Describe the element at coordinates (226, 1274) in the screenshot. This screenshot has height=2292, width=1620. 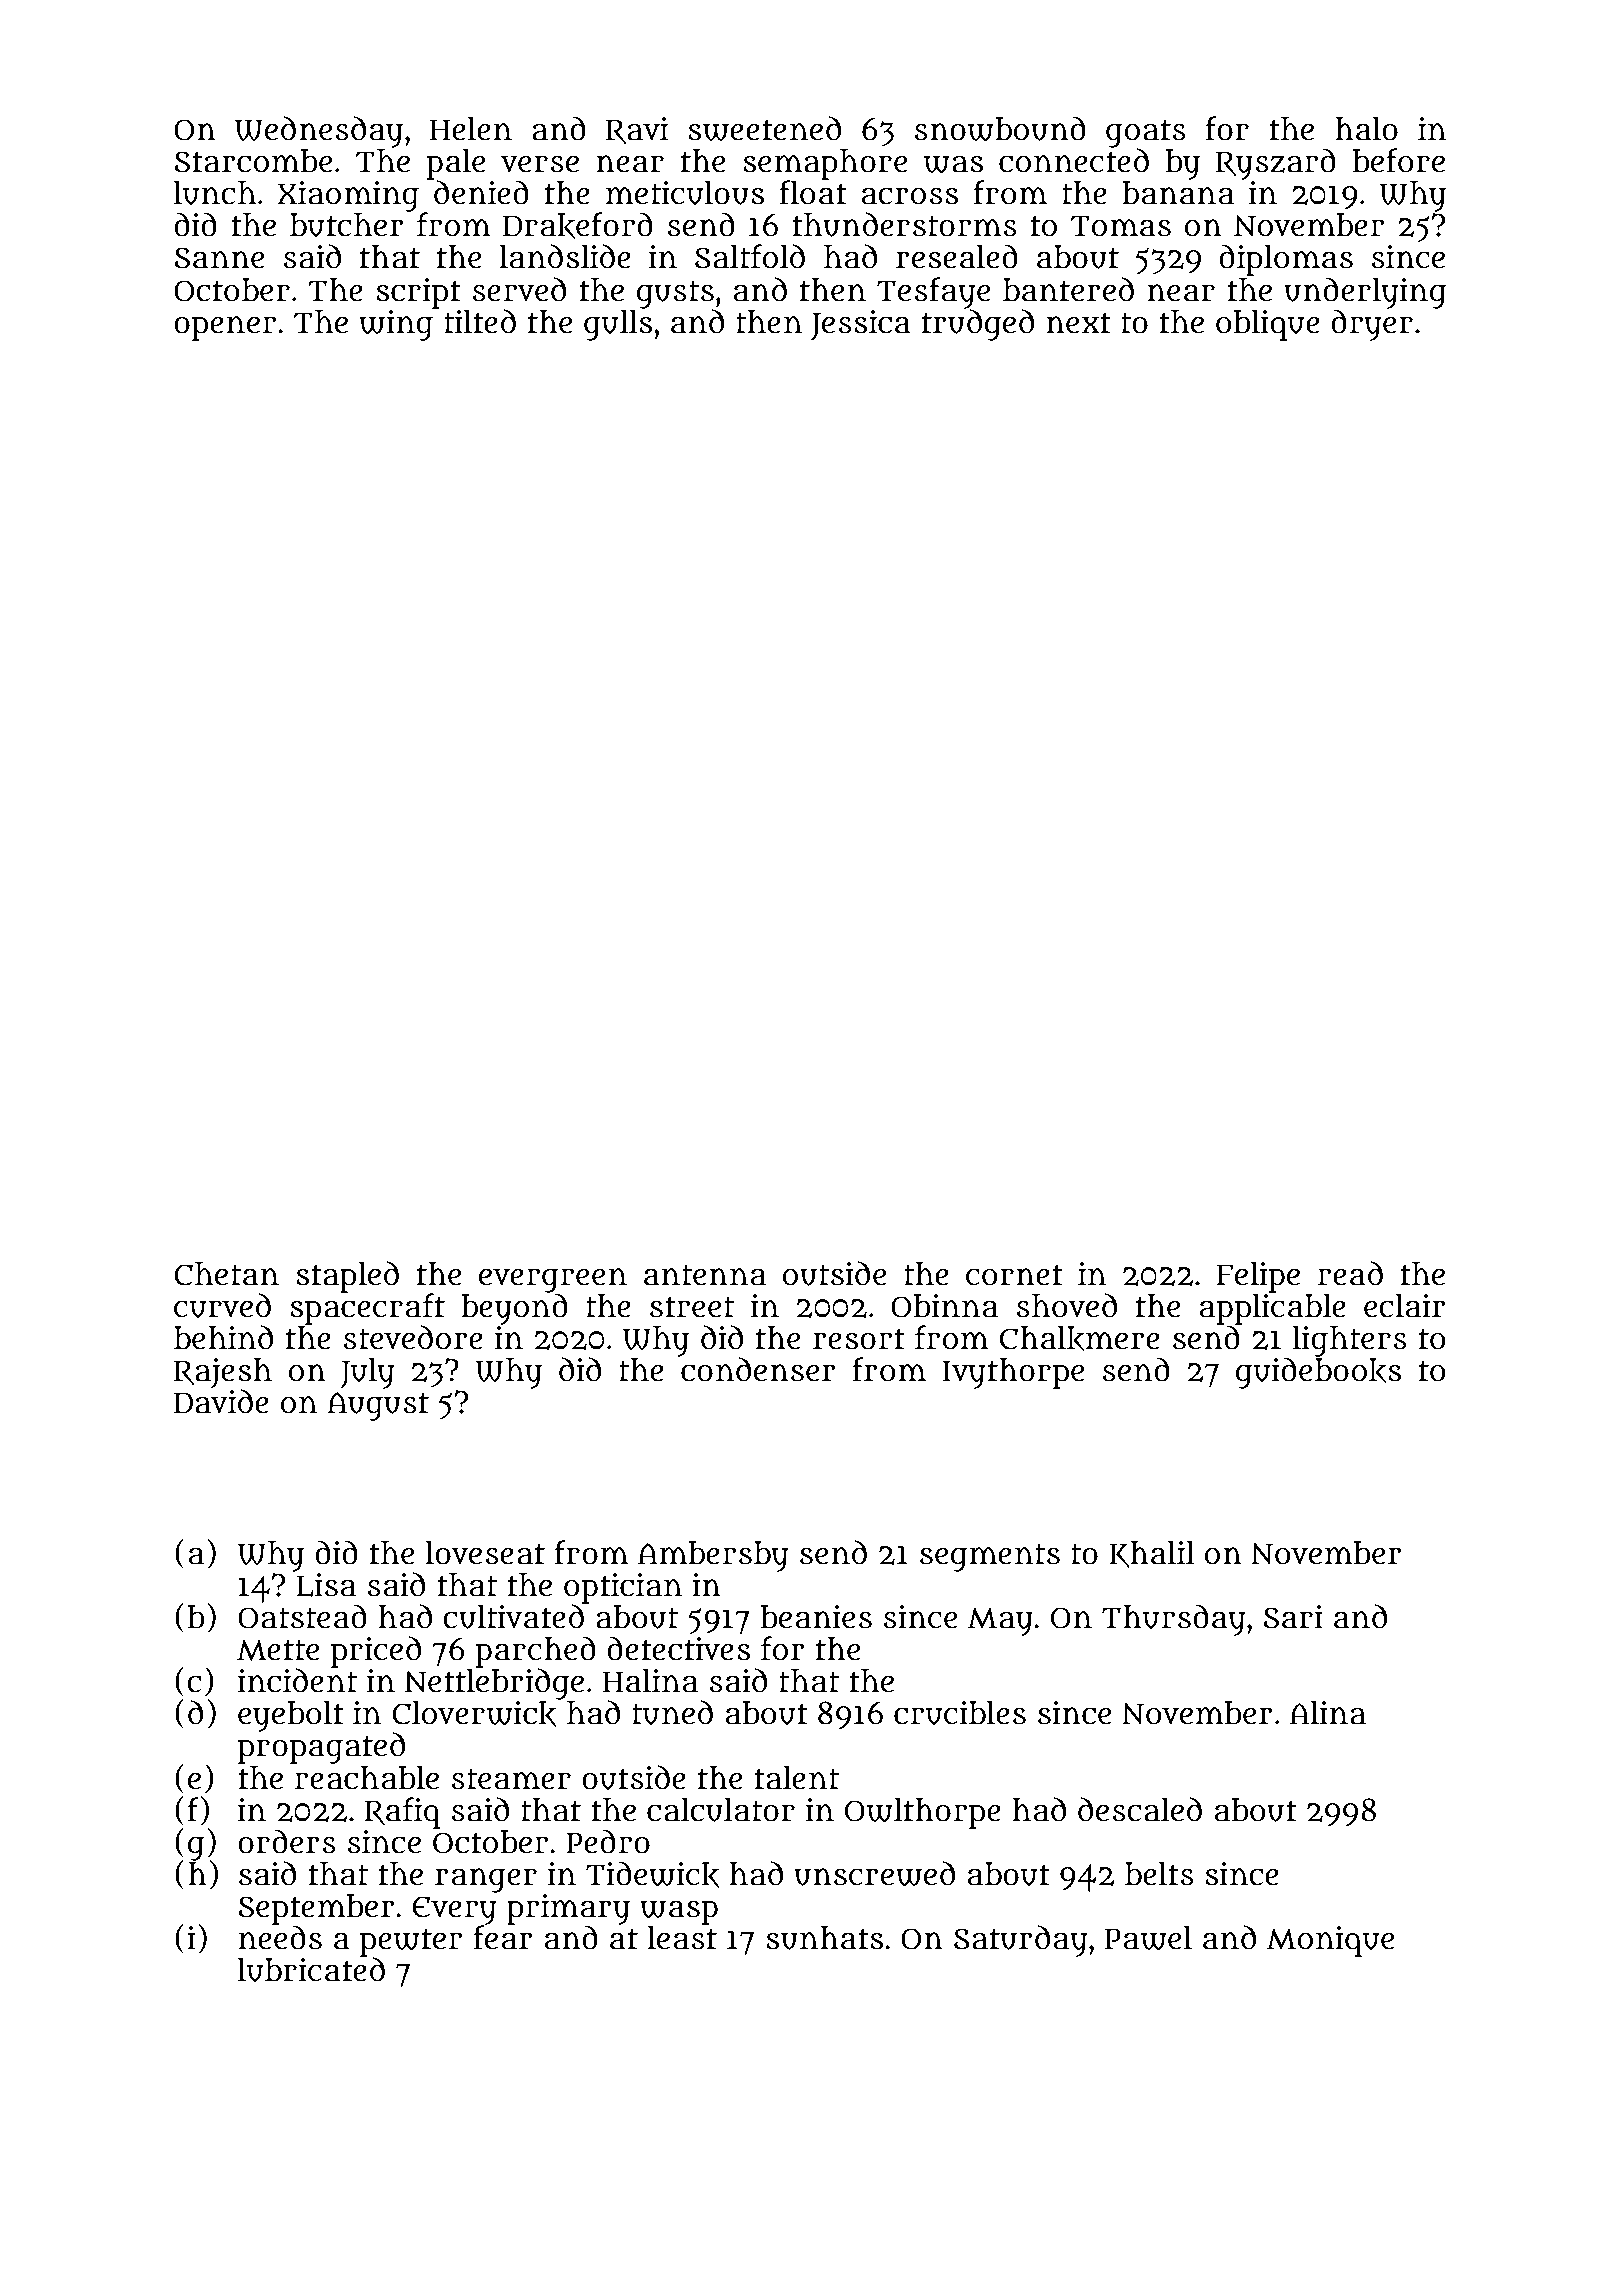
I see `Chetan` at that location.
